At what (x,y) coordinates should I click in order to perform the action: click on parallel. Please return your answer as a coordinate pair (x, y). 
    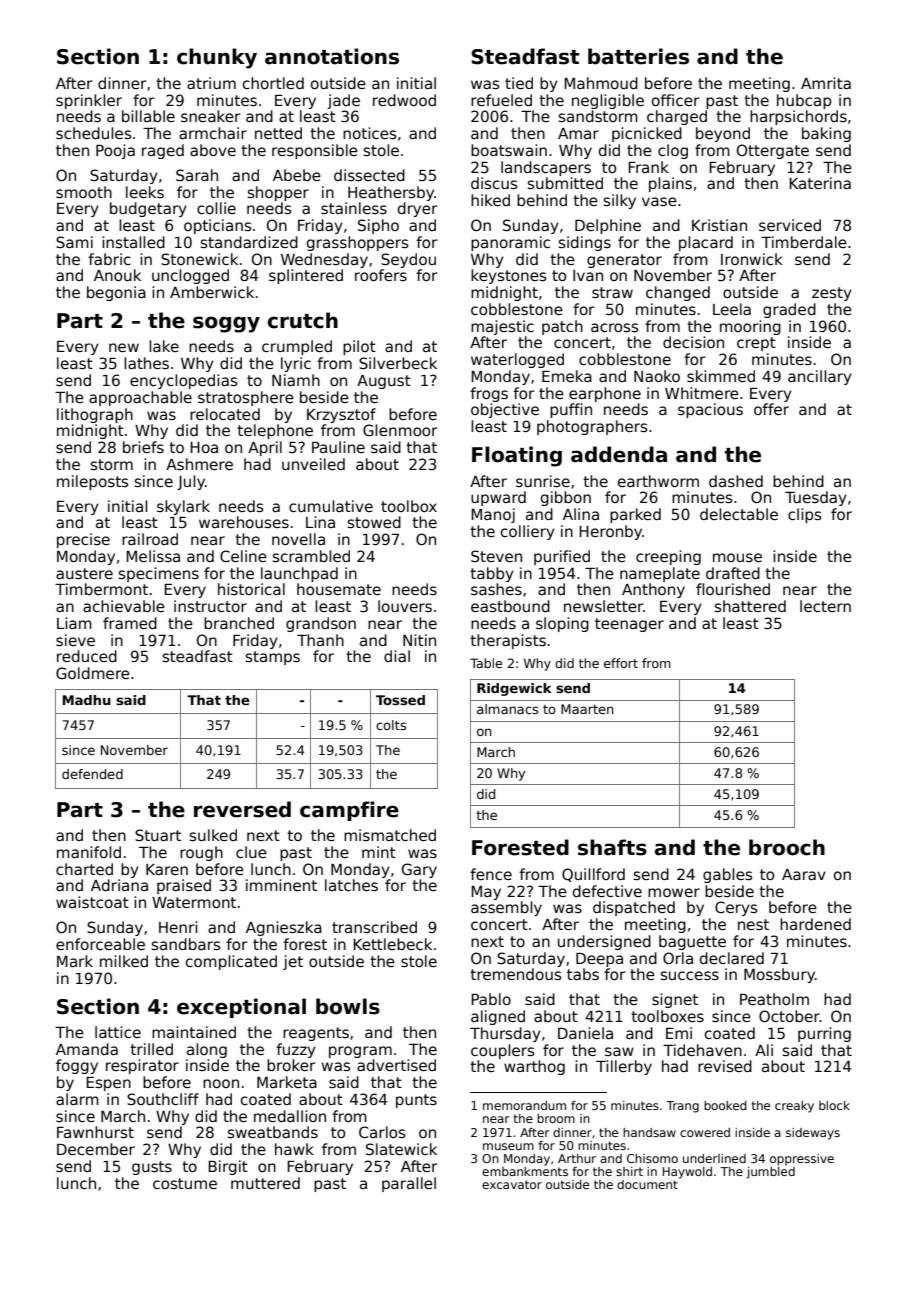
    Looking at the image, I should click on (409, 1184).
